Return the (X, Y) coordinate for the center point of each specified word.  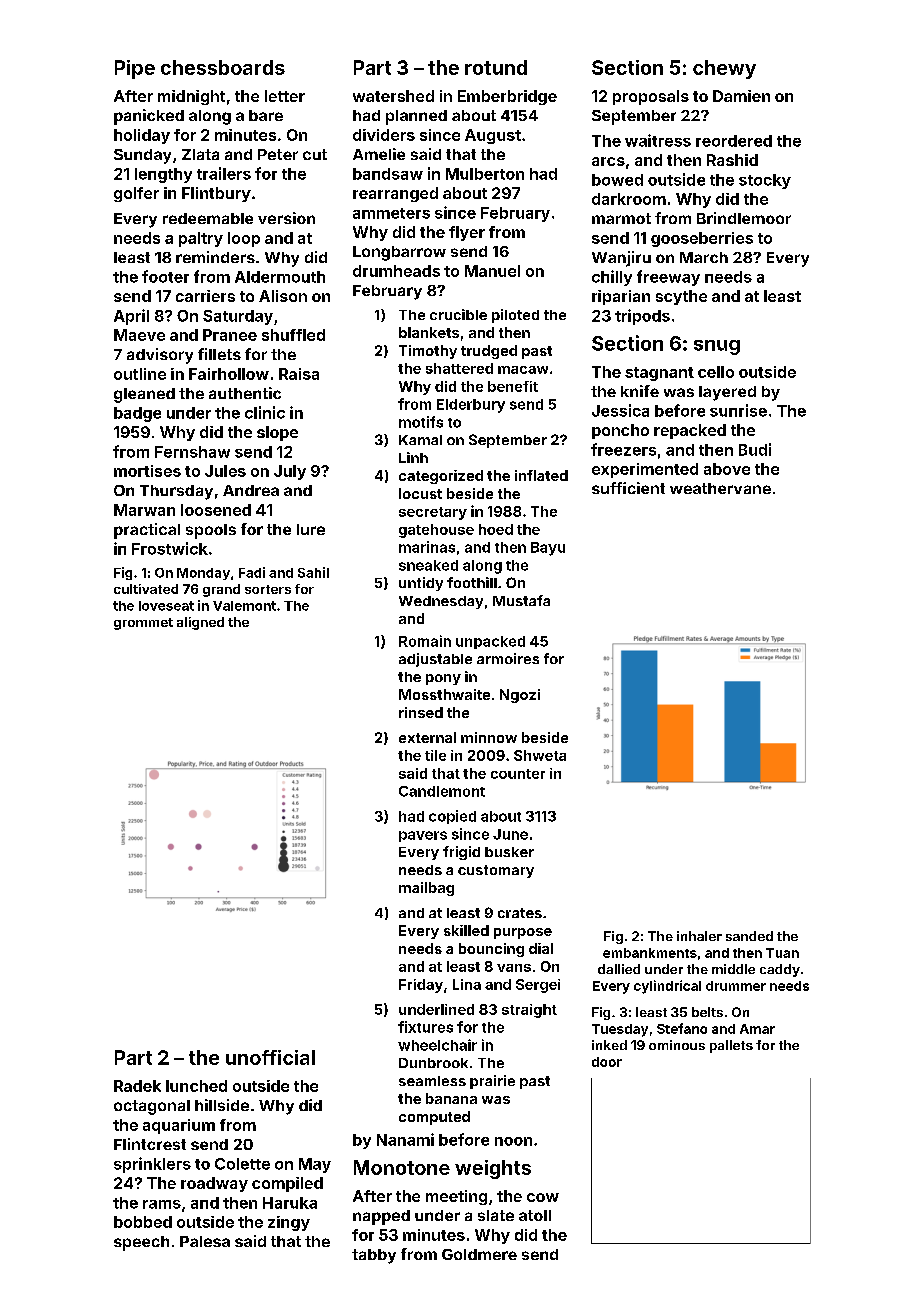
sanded (749, 936)
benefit (513, 386)
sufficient (628, 488)
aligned (200, 623)
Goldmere (479, 1254)
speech (141, 1243)
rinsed (421, 712)
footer (165, 276)
